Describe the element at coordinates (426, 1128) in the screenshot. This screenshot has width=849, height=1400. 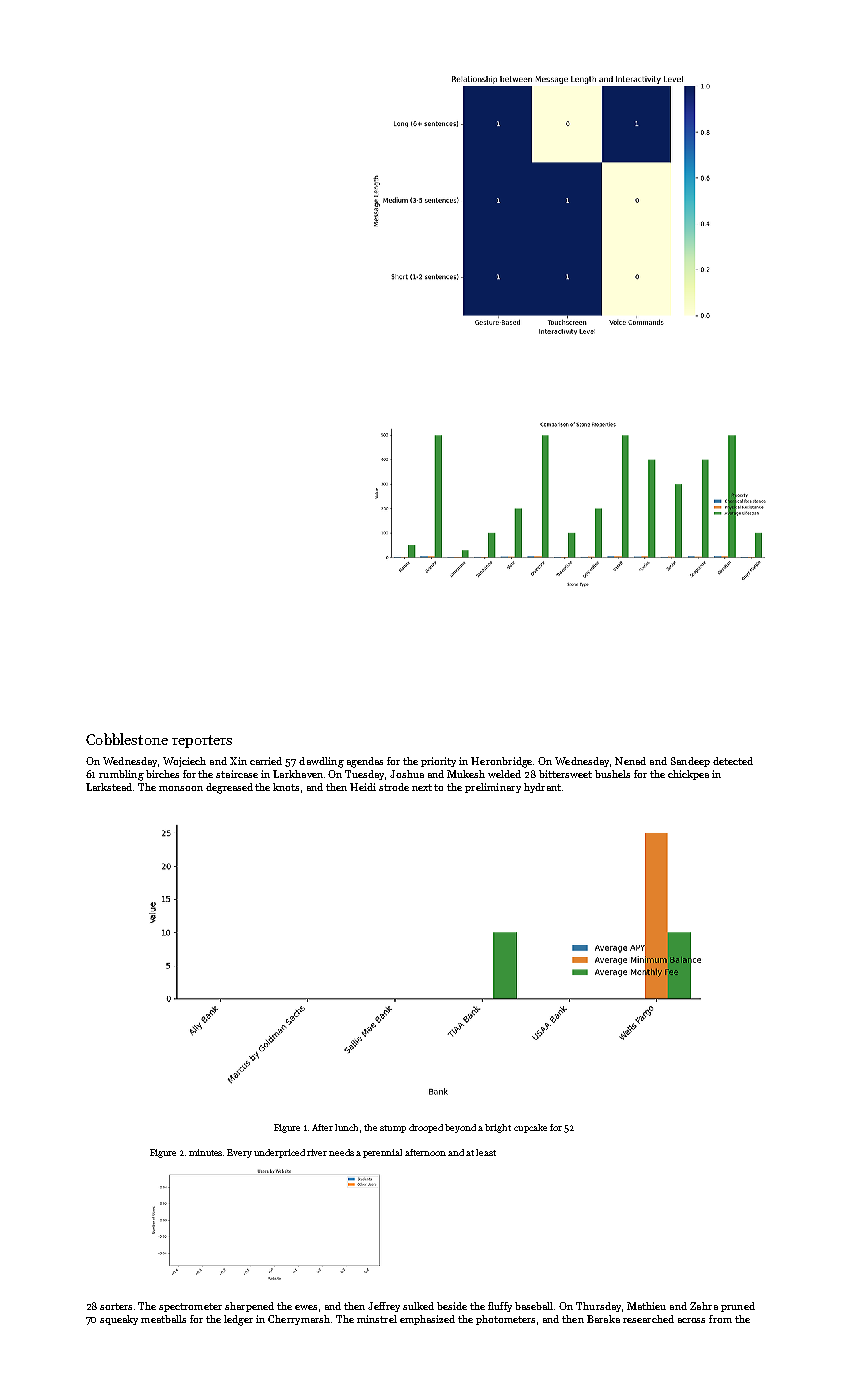
I see `drooped` at that location.
